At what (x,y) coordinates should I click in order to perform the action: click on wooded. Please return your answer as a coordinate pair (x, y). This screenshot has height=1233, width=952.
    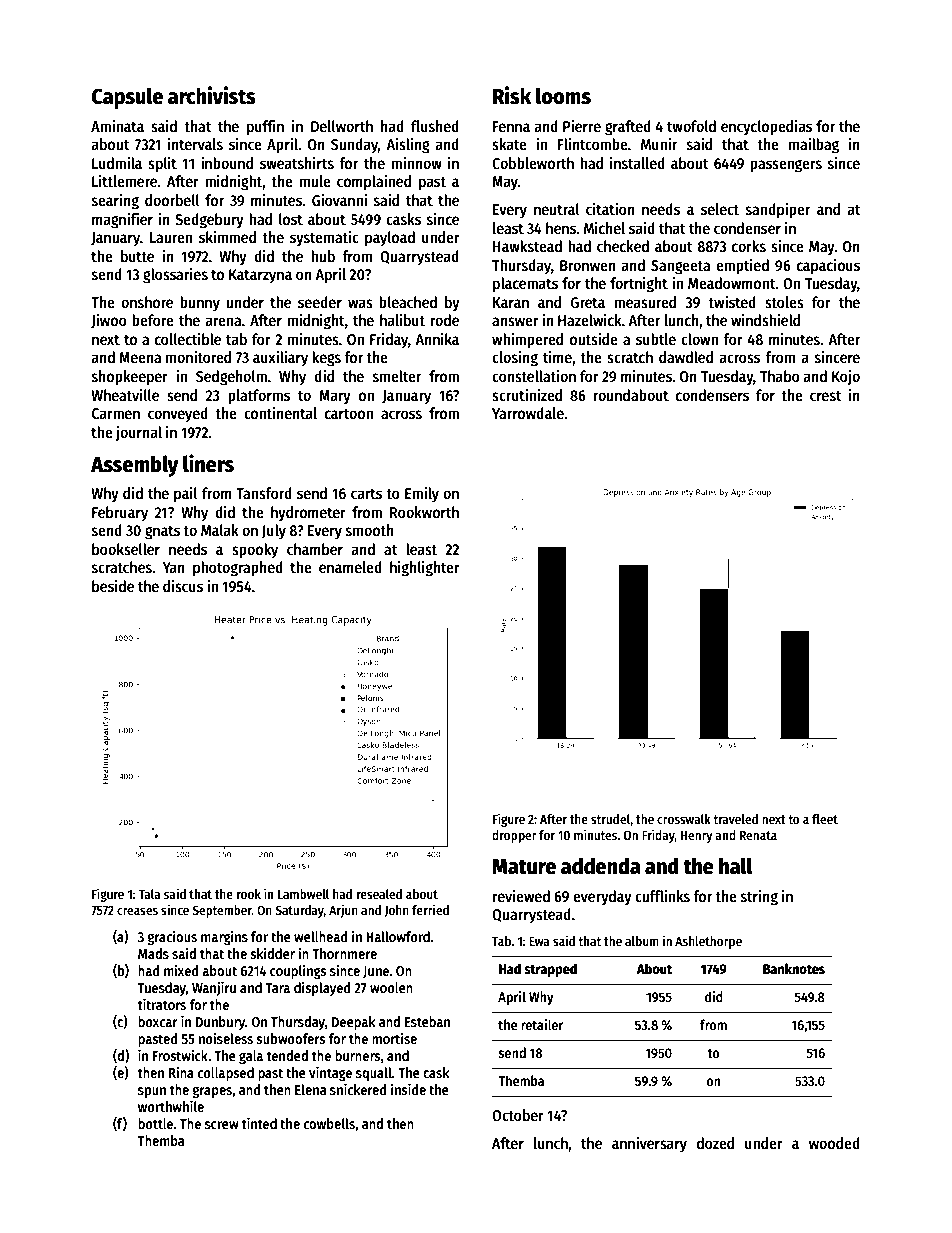
    Looking at the image, I should click on (834, 1143).
